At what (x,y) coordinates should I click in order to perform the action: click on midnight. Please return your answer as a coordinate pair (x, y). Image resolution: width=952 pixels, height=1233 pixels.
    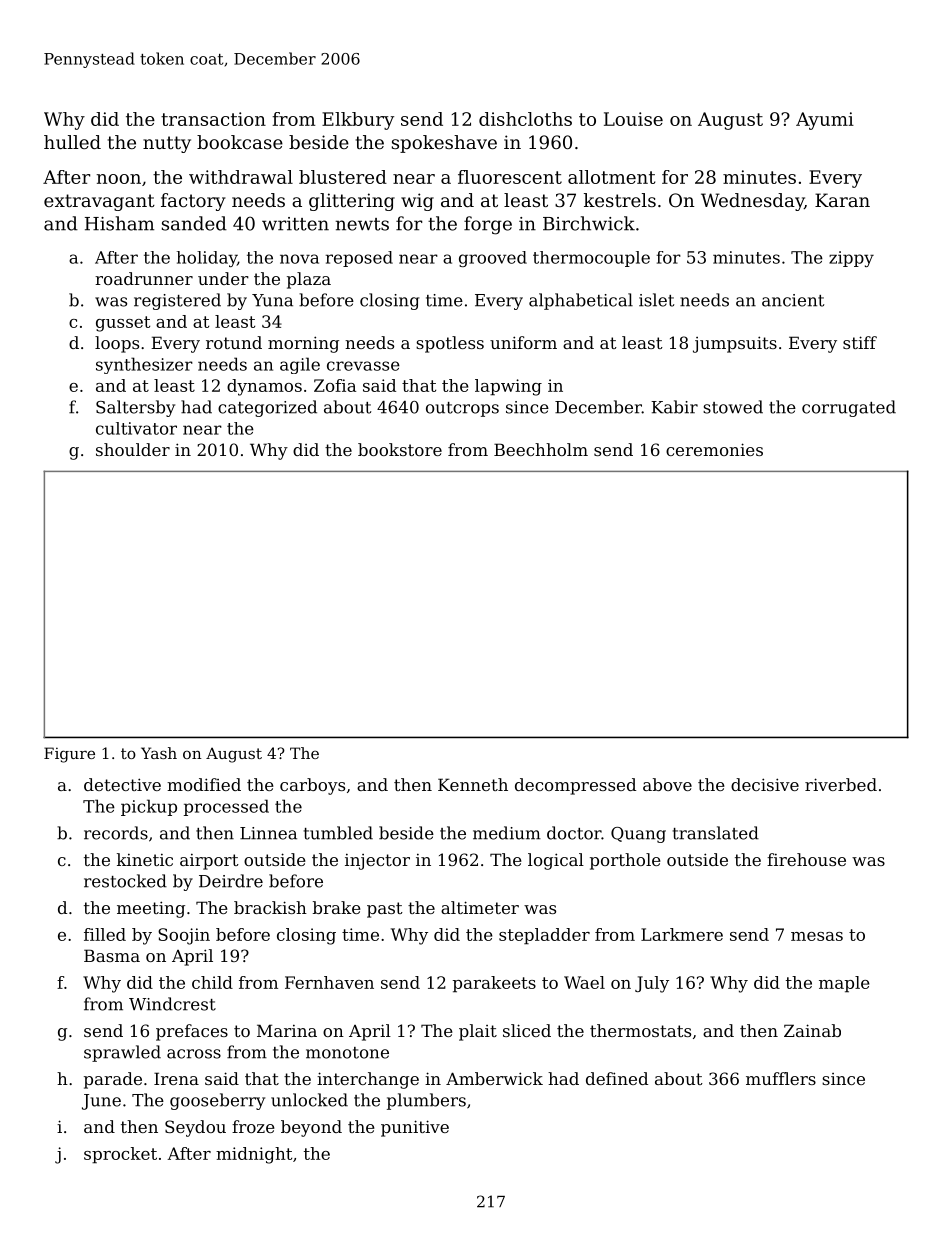
    Looking at the image, I should click on (254, 1155).
